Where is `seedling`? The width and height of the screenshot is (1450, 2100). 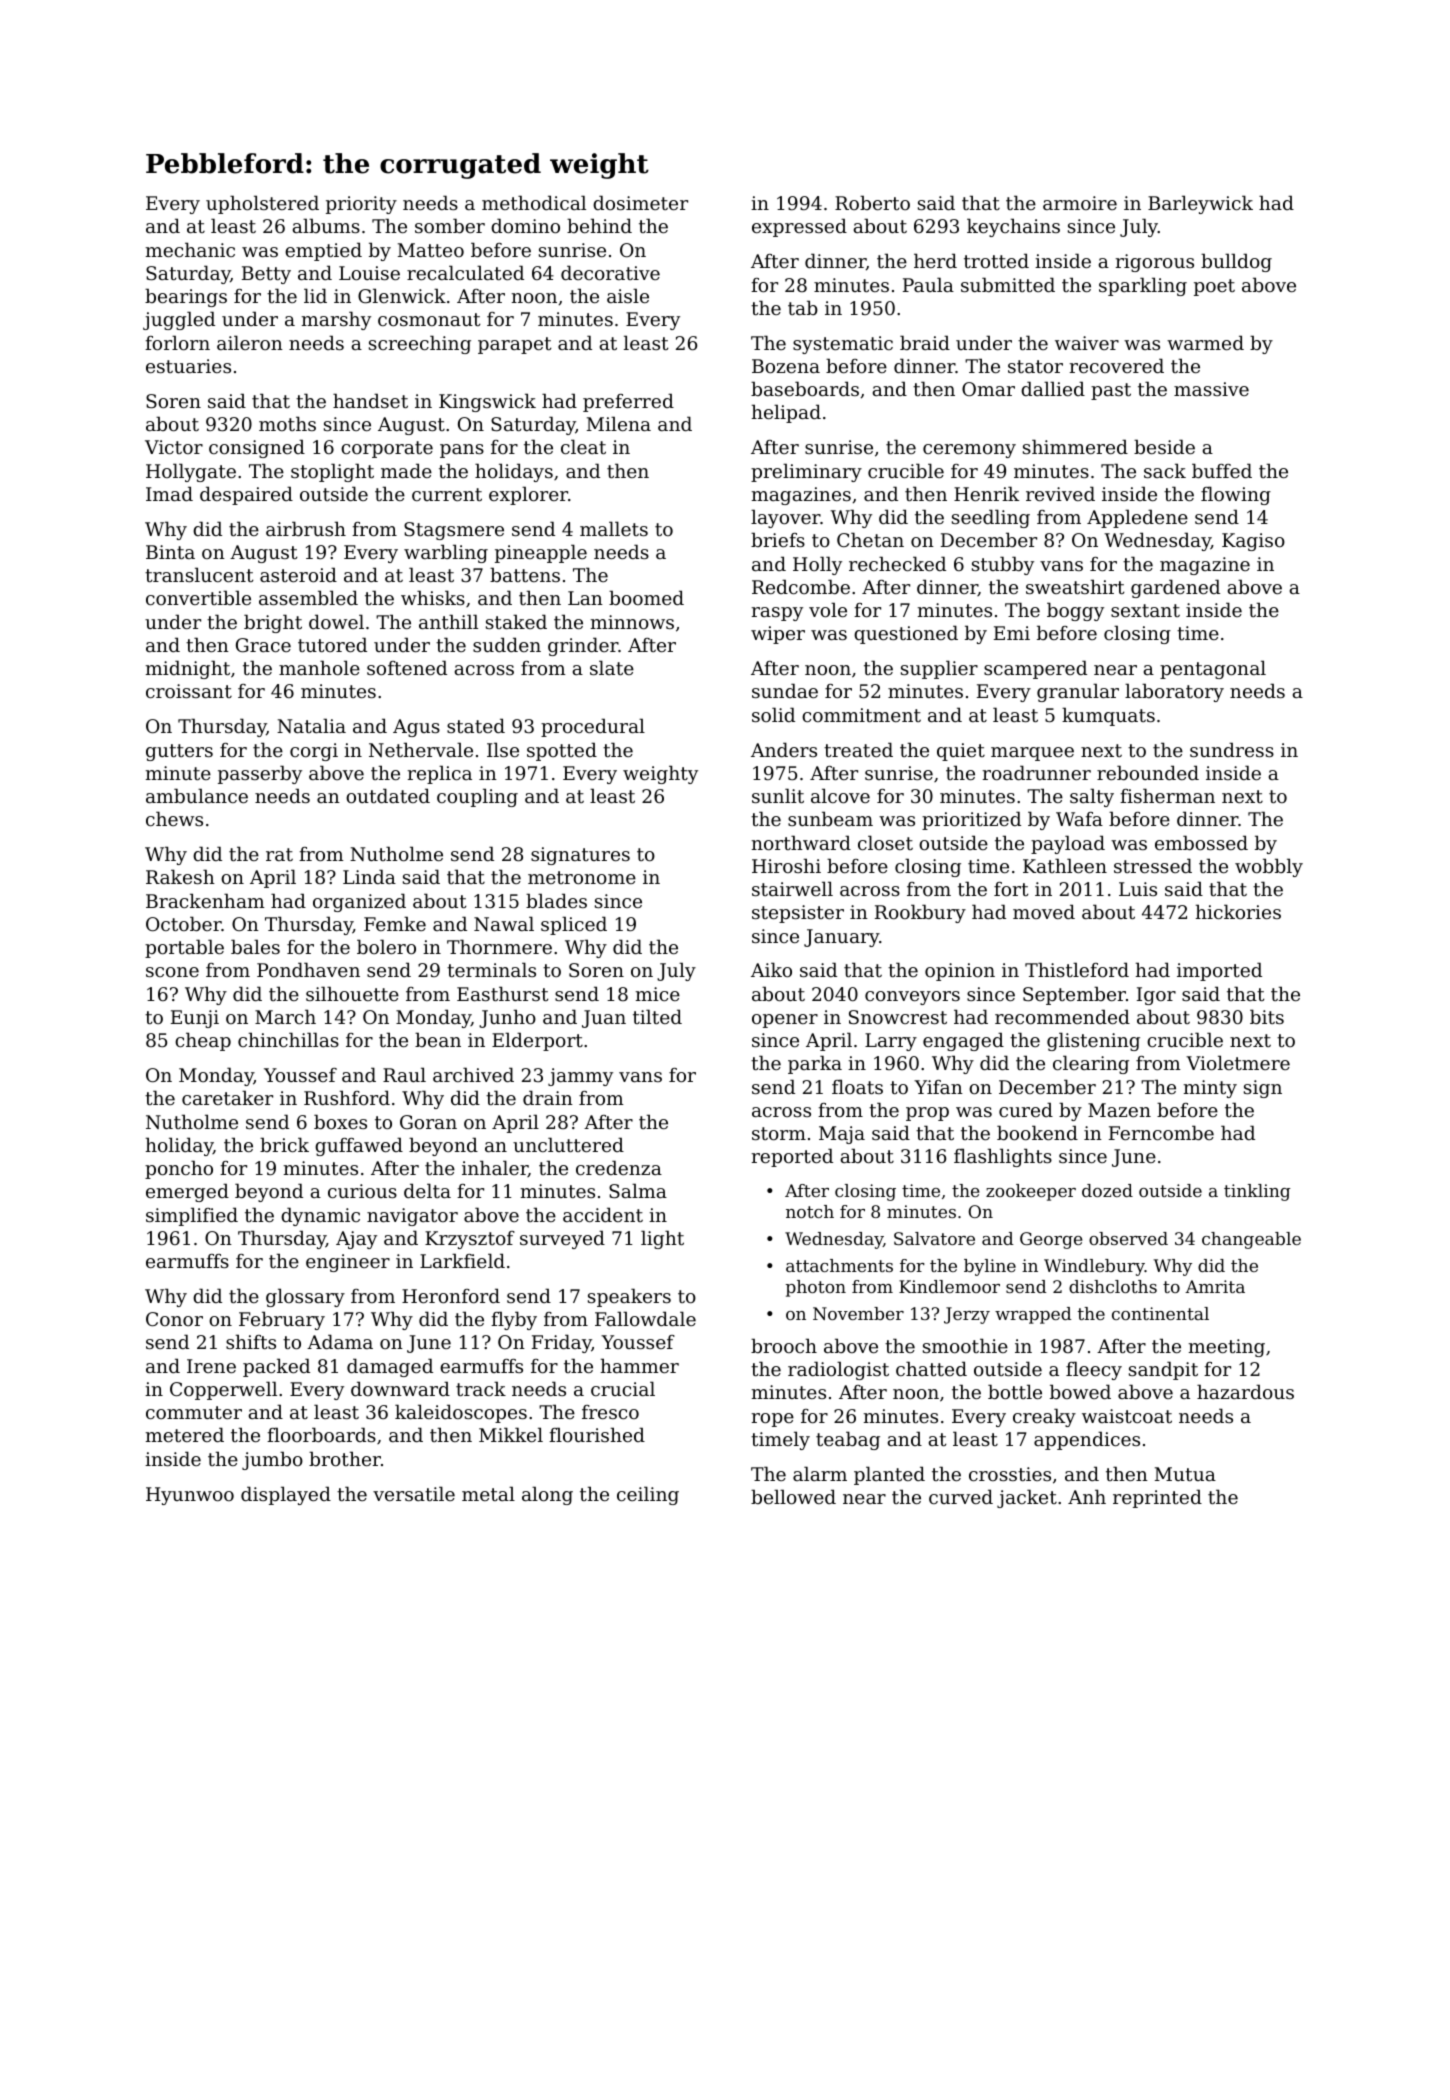 seedling is located at coordinates (991, 518).
